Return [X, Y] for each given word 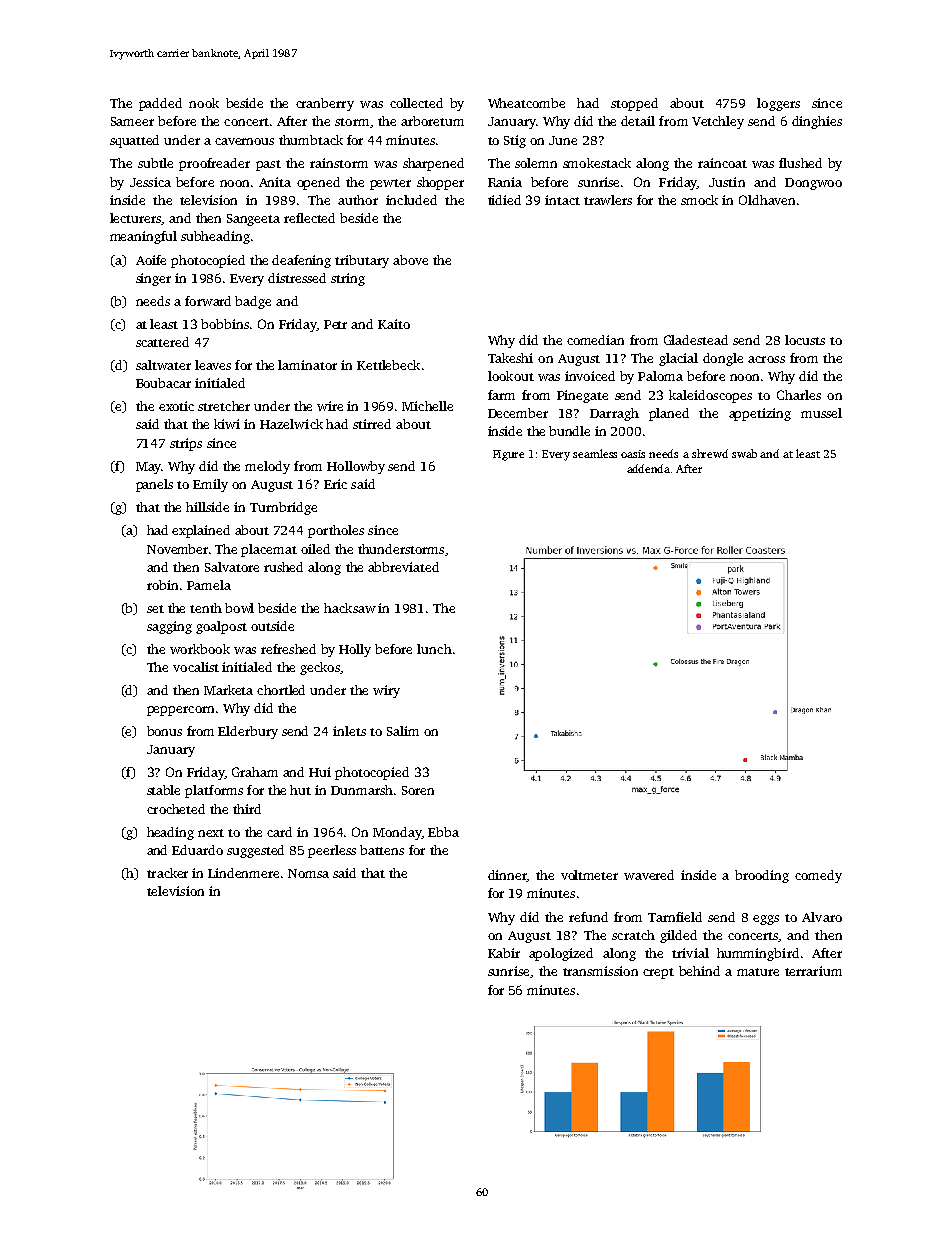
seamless [595, 453]
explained [201, 531]
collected [416, 103]
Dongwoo [813, 184]
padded [160, 104]
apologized [561, 954]
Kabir [504, 953]
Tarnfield [675, 917]
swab [744, 453]
